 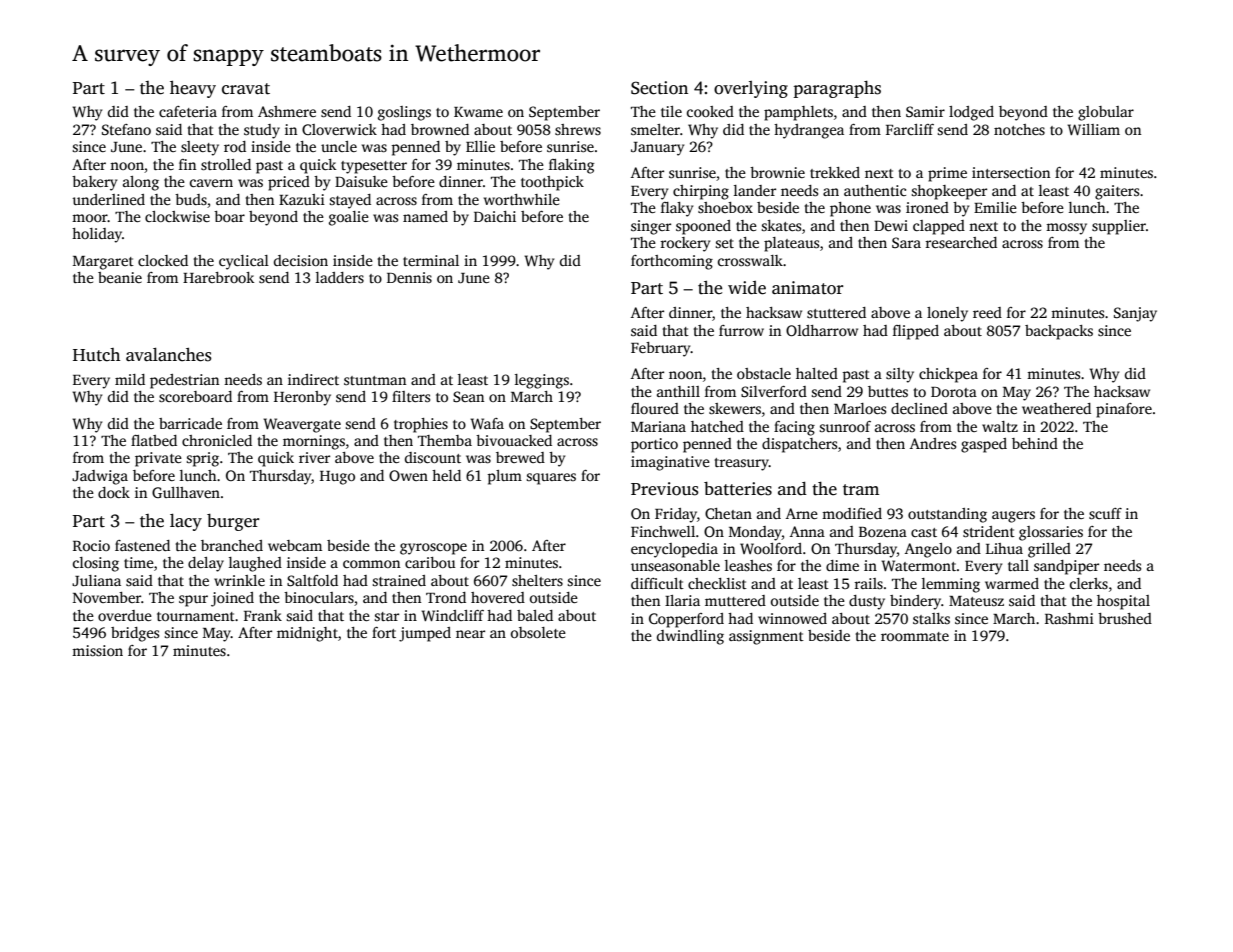 What do you see at coordinates (1117, 192) in the screenshot?
I see `gaiters` at bounding box center [1117, 192].
